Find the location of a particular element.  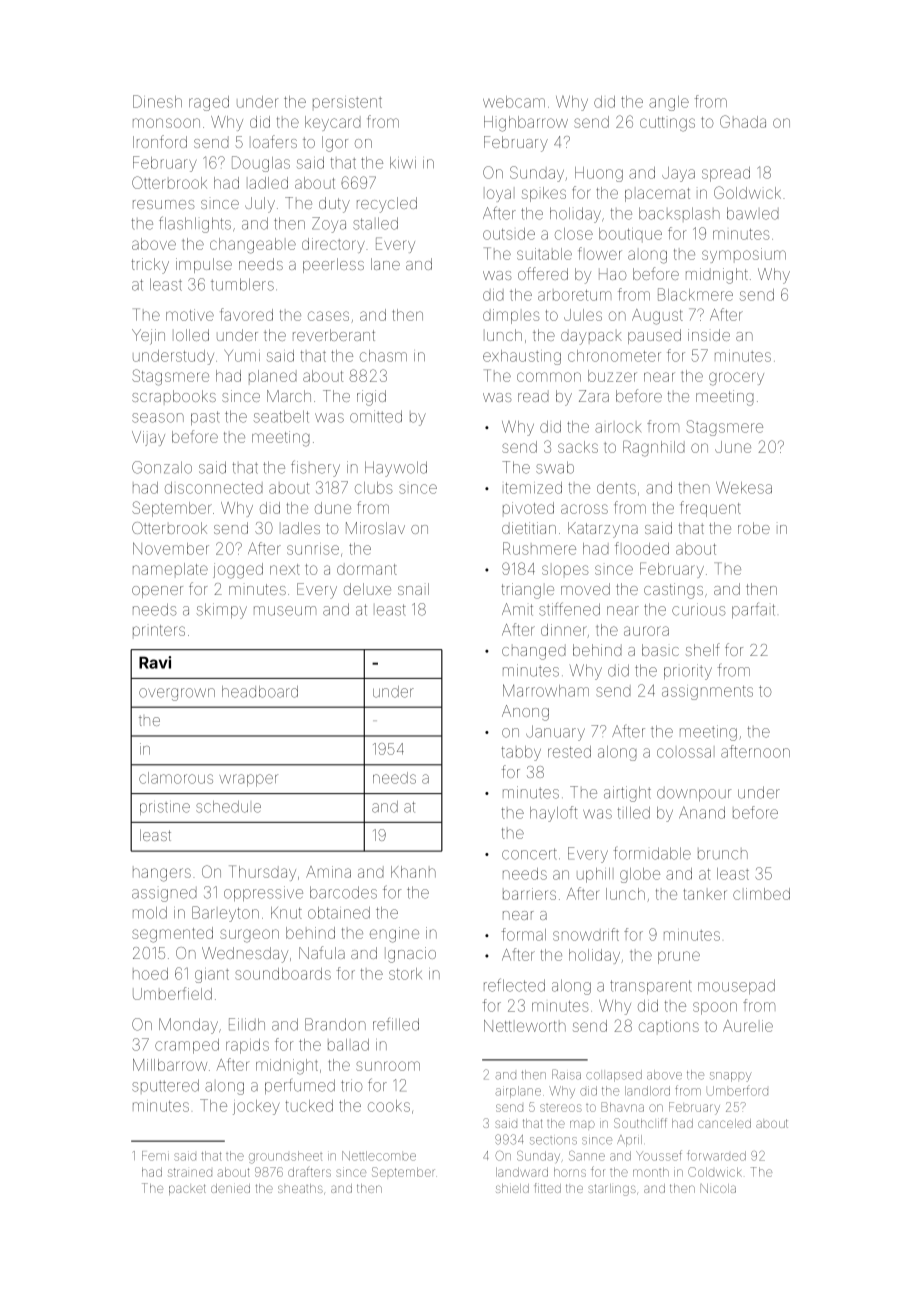

common is located at coordinates (549, 377).
